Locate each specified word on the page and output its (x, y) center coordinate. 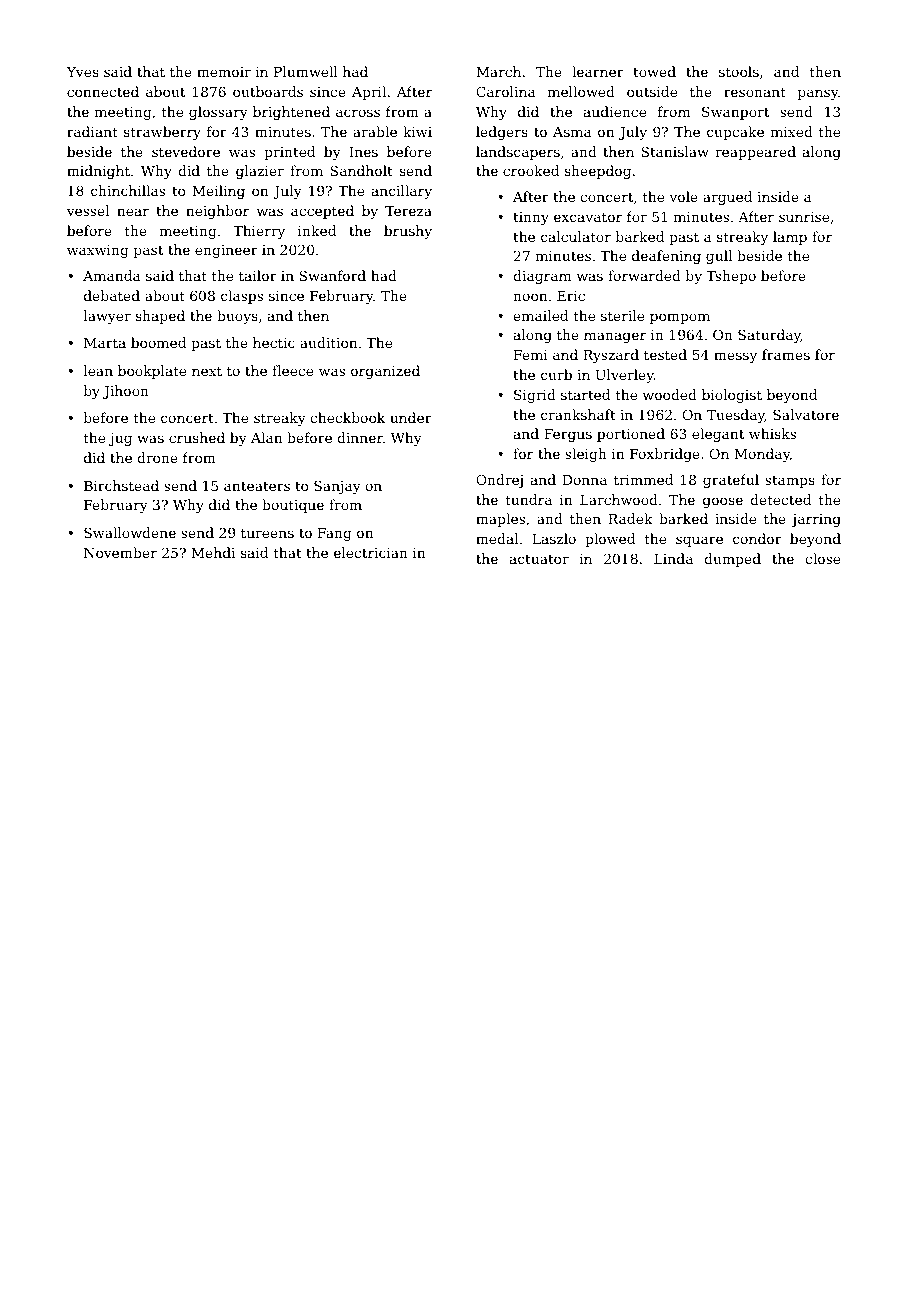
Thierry (259, 232)
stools (739, 71)
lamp (790, 238)
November (120, 552)
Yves (83, 72)
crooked (531, 170)
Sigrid (535, 396)
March (498, 71)
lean (98, 370)
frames (786, 354)
